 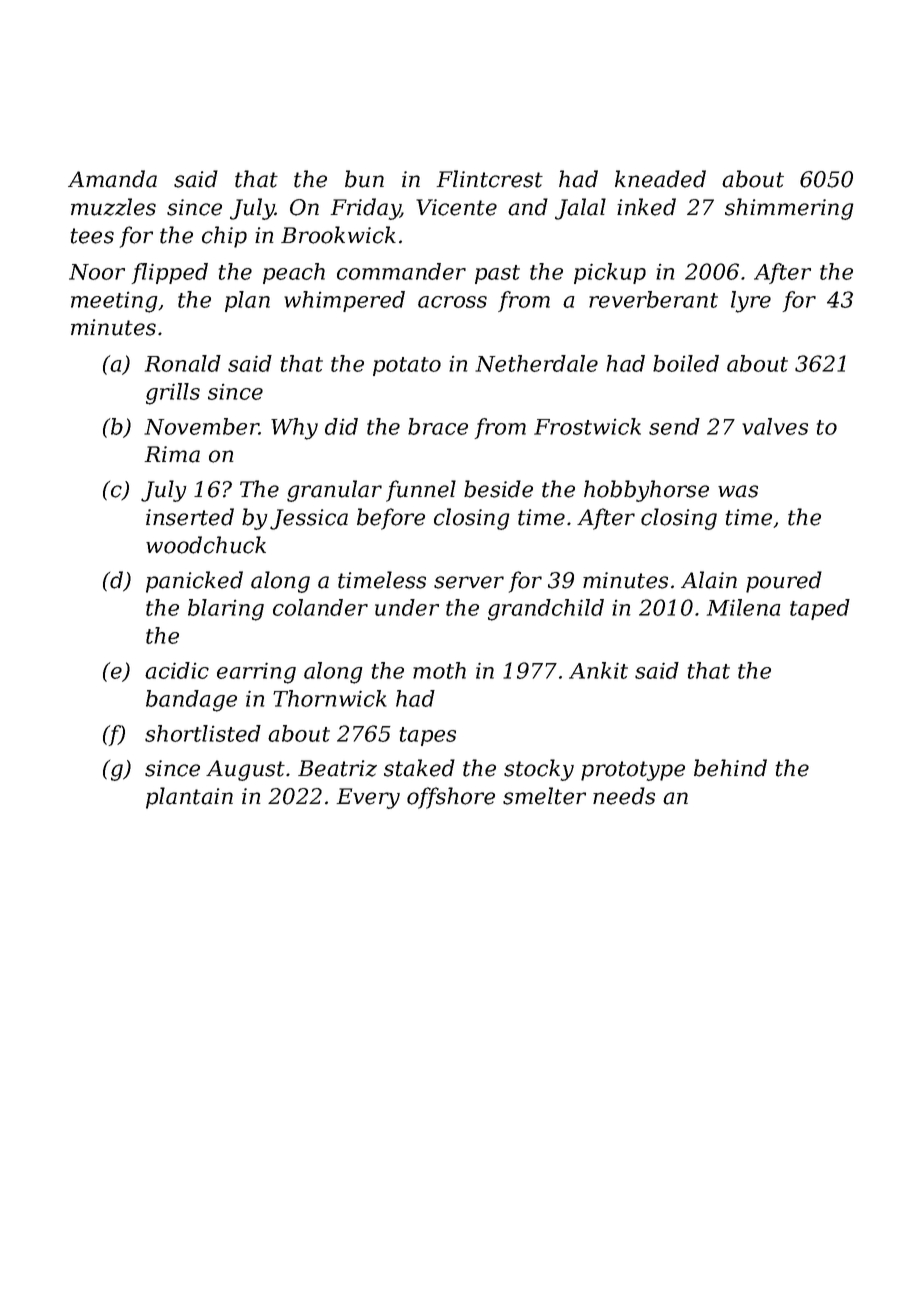 What do you see at coordinates (172, 454) in the document?
I see `Rima` at bounding box center [172, 454].
